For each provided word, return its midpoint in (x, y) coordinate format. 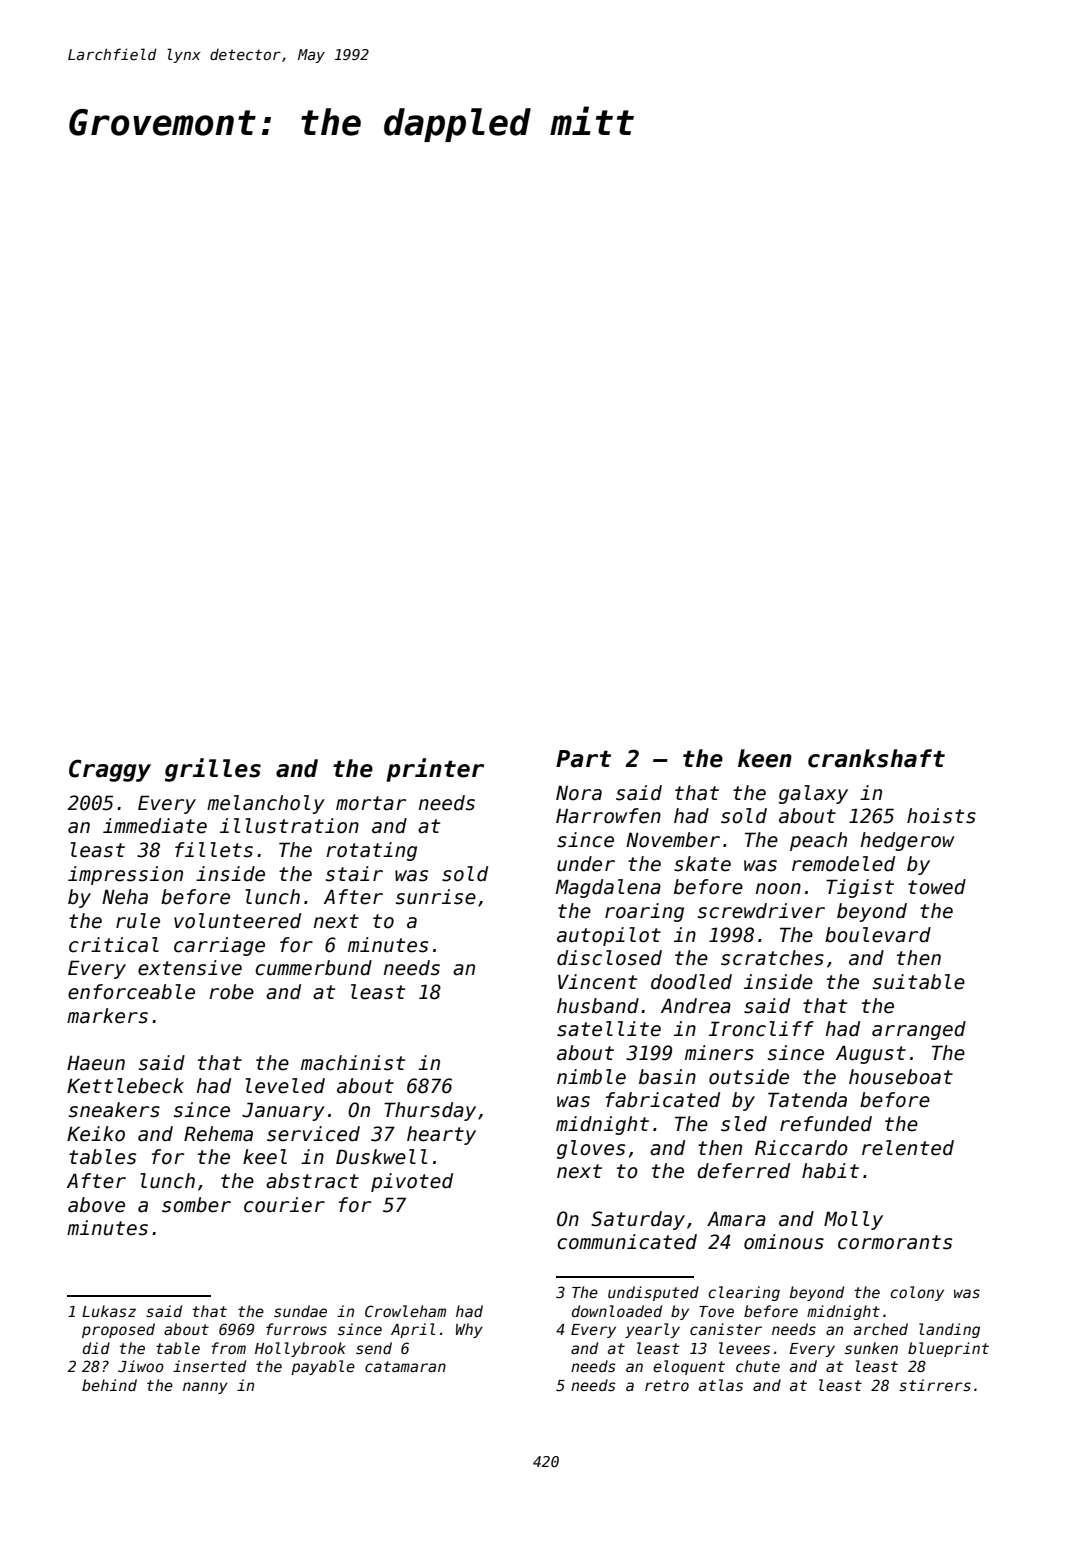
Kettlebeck (125, 1086)
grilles (213, 770)
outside (749, 1077)
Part (583, 759)
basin (667, 1077)
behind (109, 1385)
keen (765, 758)
